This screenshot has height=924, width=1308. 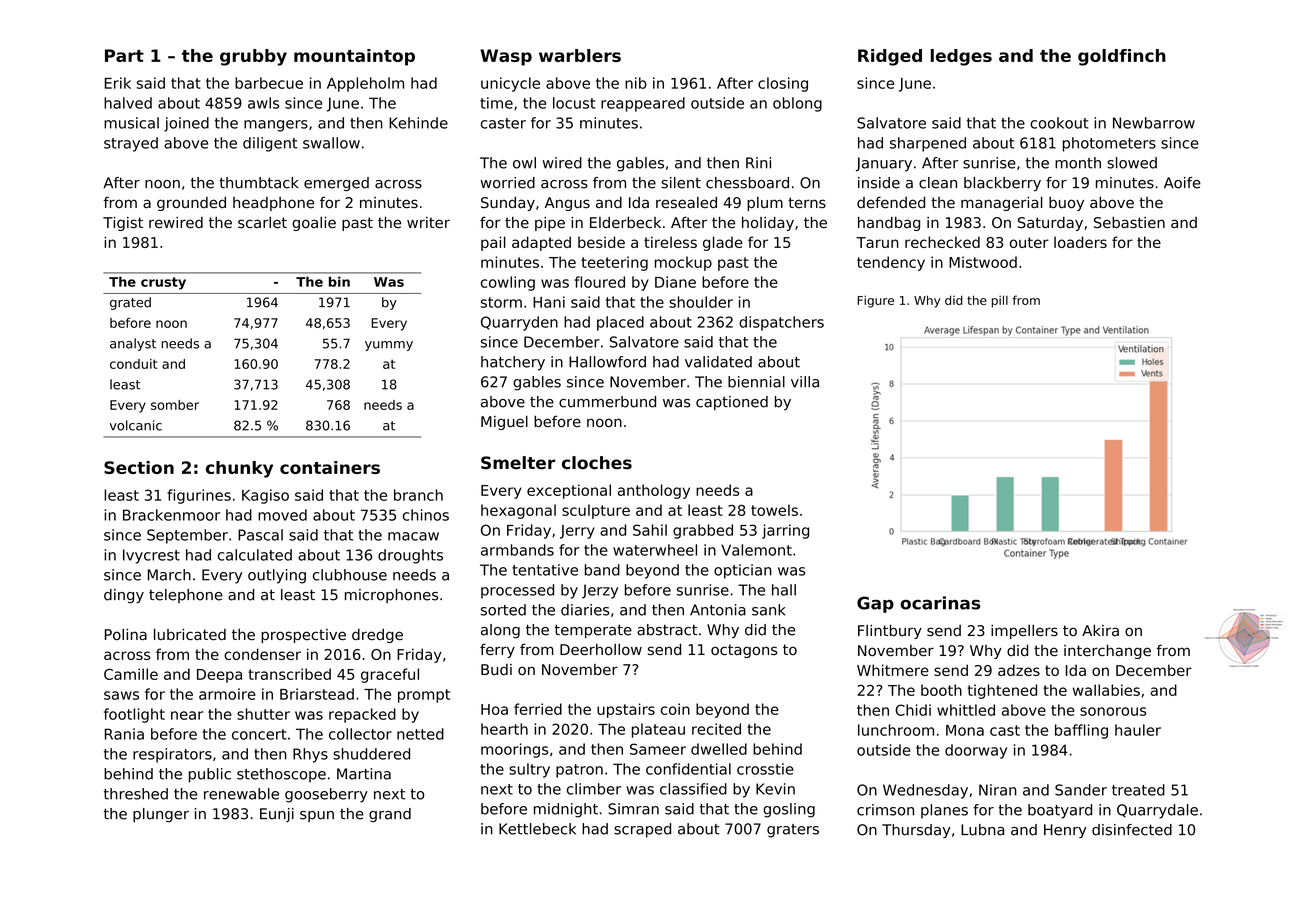 What do you see at coordinates (133, 364) in the screenshot?
I see `conduit` at bounding box center [133, 364].
